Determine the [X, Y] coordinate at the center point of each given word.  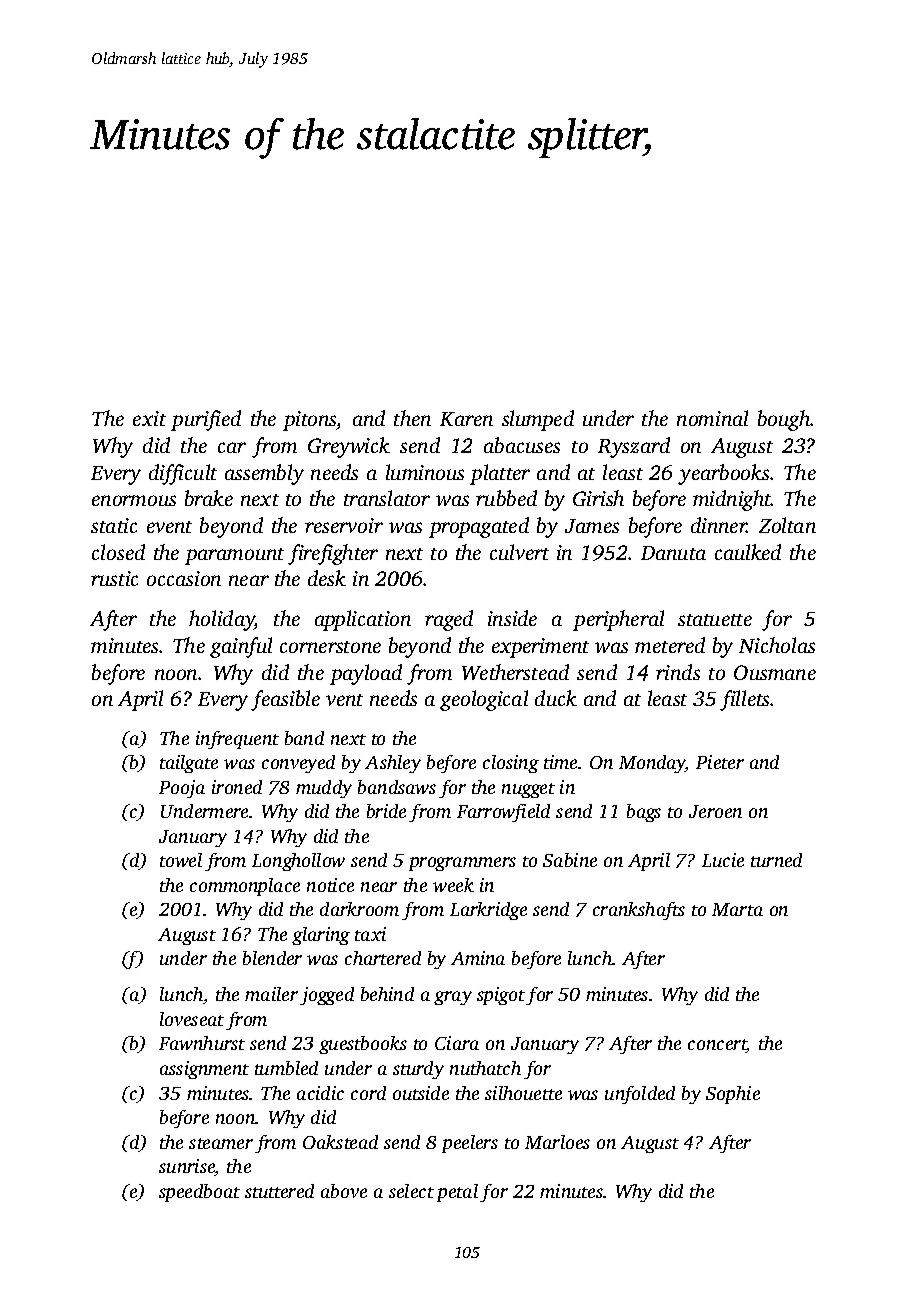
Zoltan [787, 525]
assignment [204, 1070]
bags [644, 813]
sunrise [187, 1167]
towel [181, 860]
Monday [652, 764]
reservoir [344, 525]
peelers [470, 1144]
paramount [234, 556]
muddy [324, 789]
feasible [285, 700]
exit [149, 418]
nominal [712, 418]
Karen [466, 419]
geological [484, 700]
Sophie [733, 1095]
